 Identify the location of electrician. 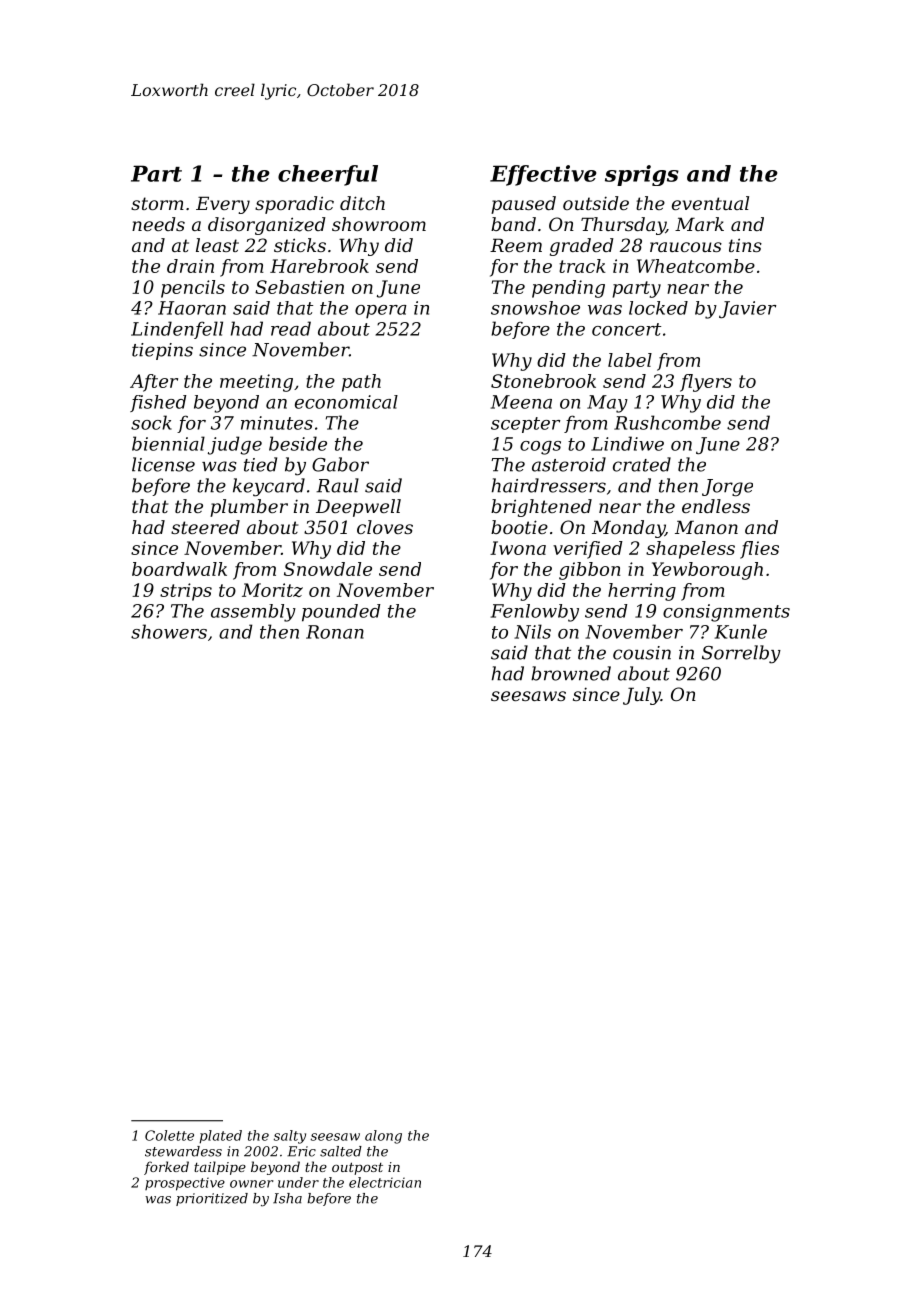
(385, 1182).
